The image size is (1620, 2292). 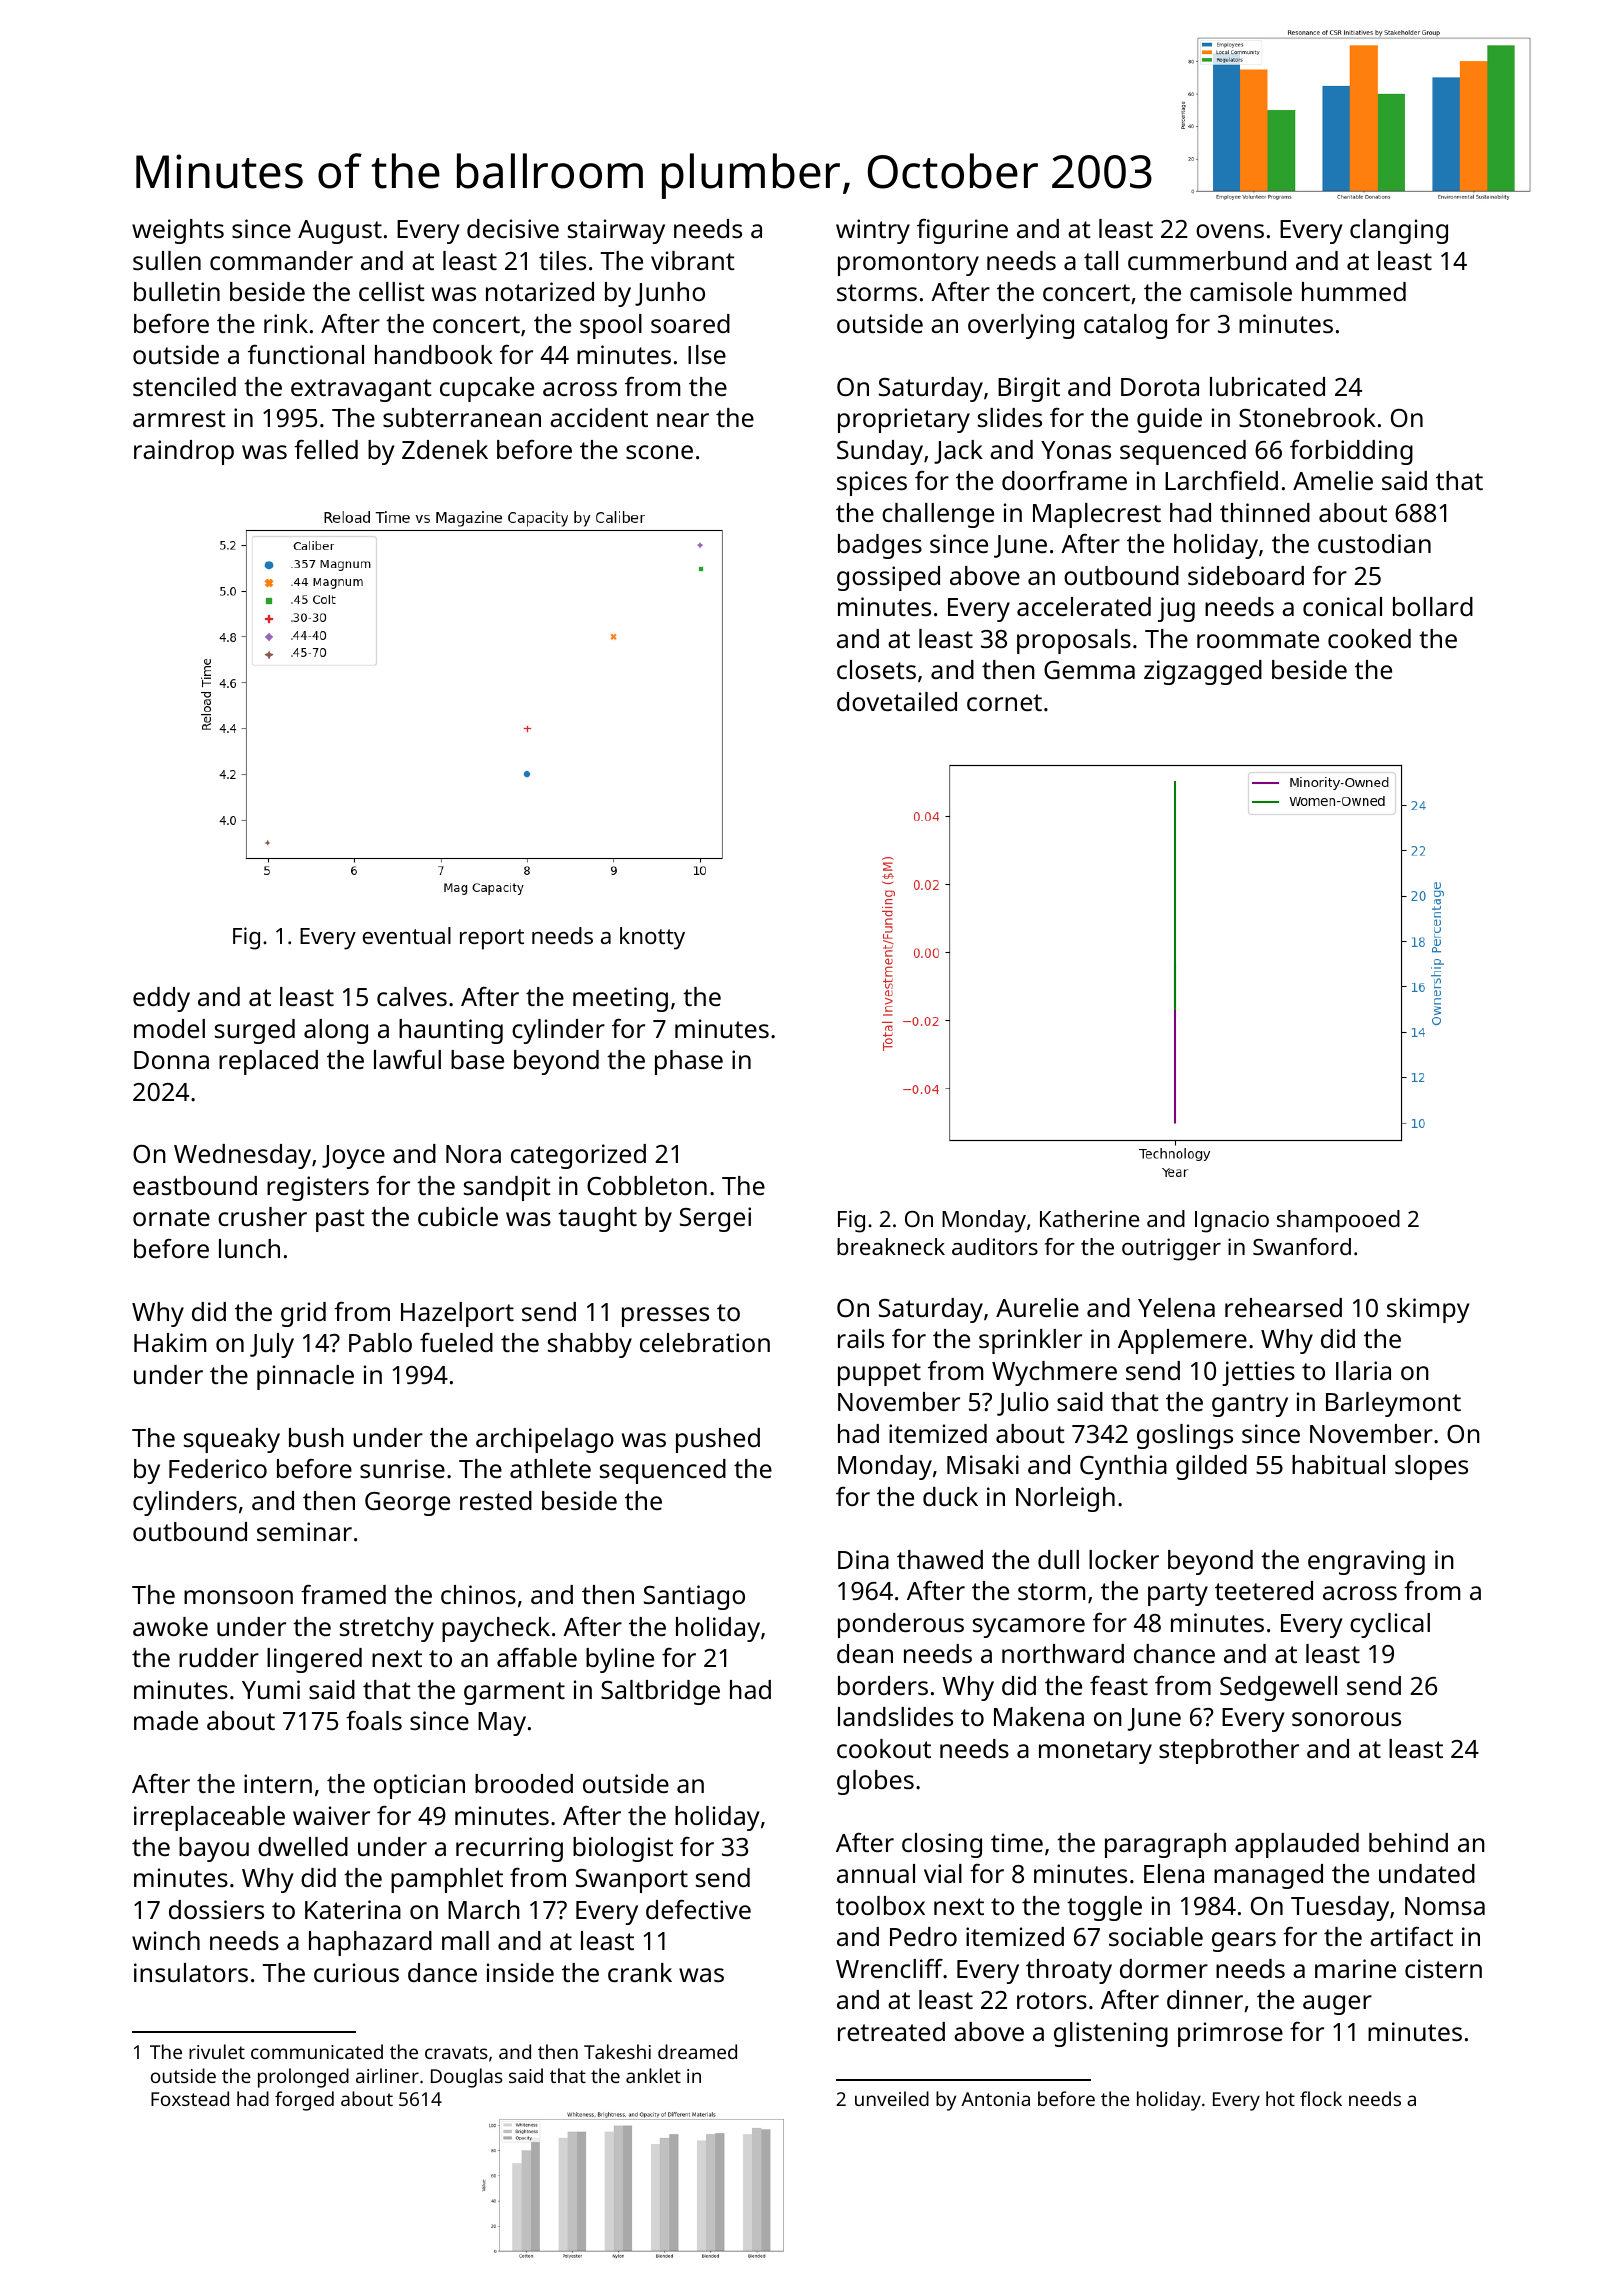 I want to click on chance, so click(x=1174, y=1653).
